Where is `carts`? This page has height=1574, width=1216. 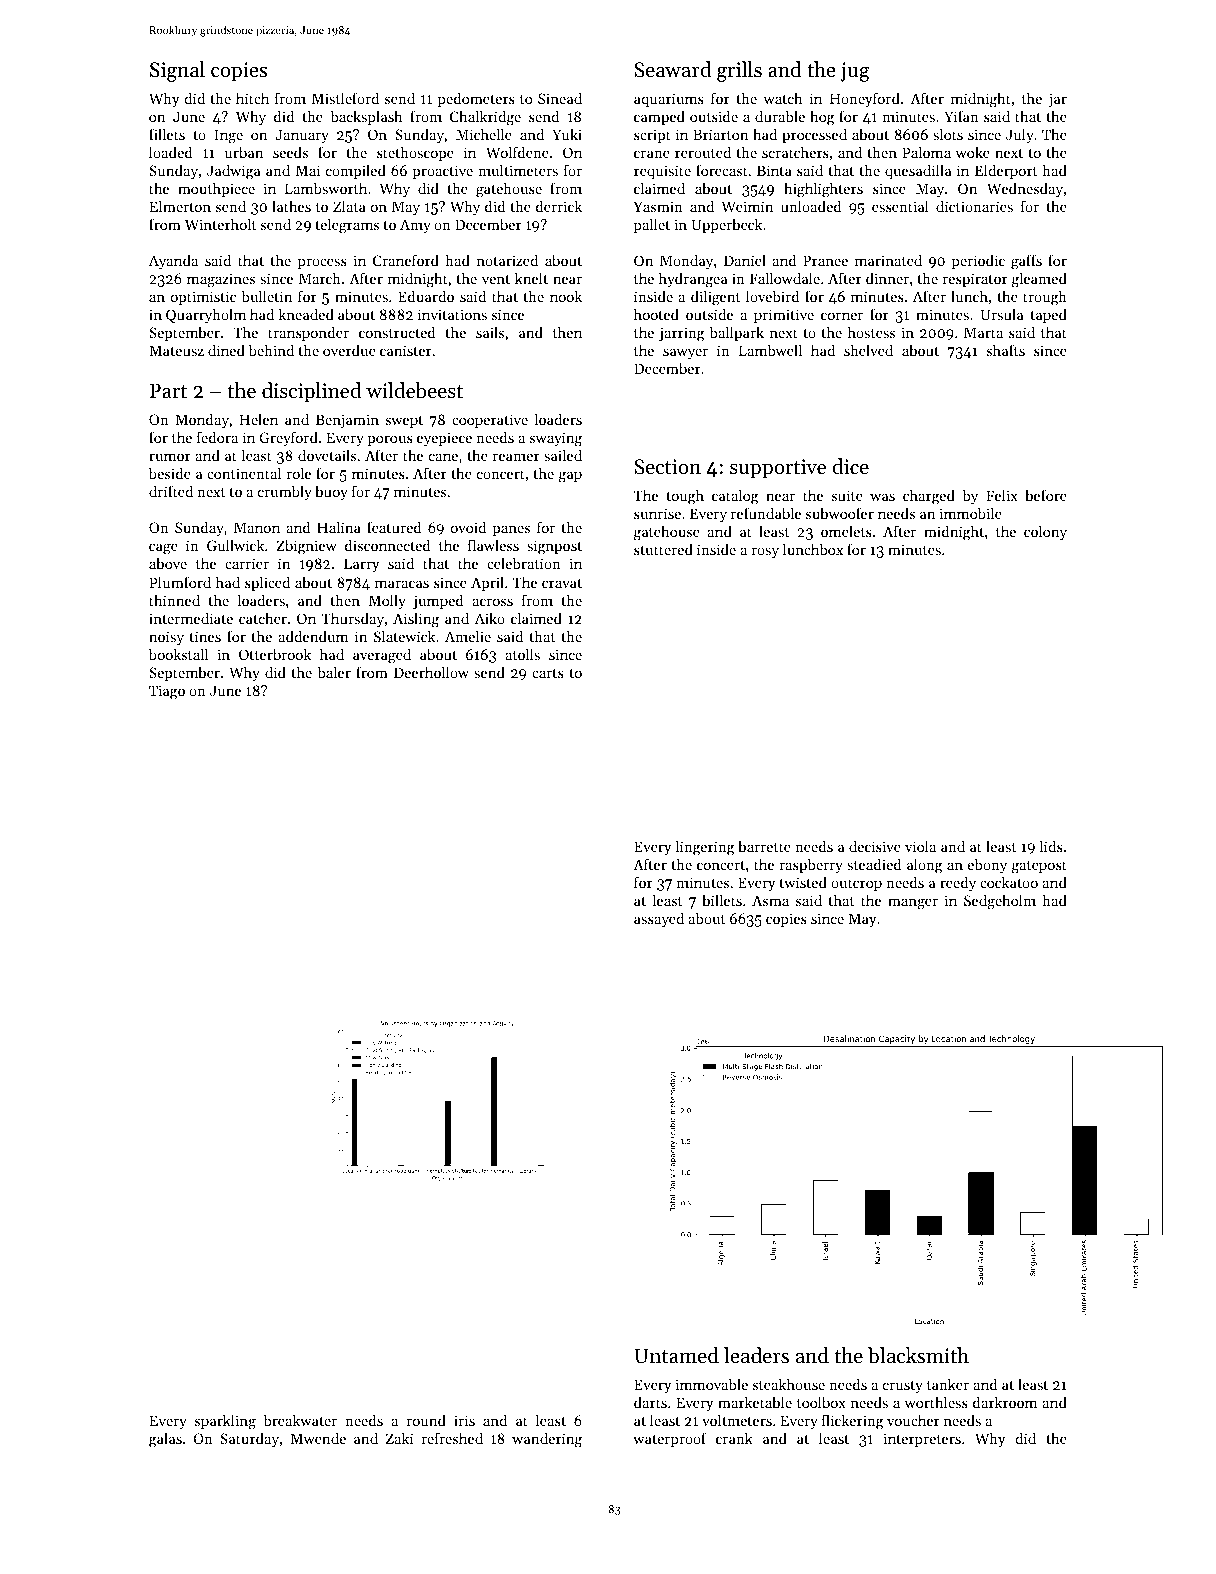 carts is located at coordinates (548, 673).
